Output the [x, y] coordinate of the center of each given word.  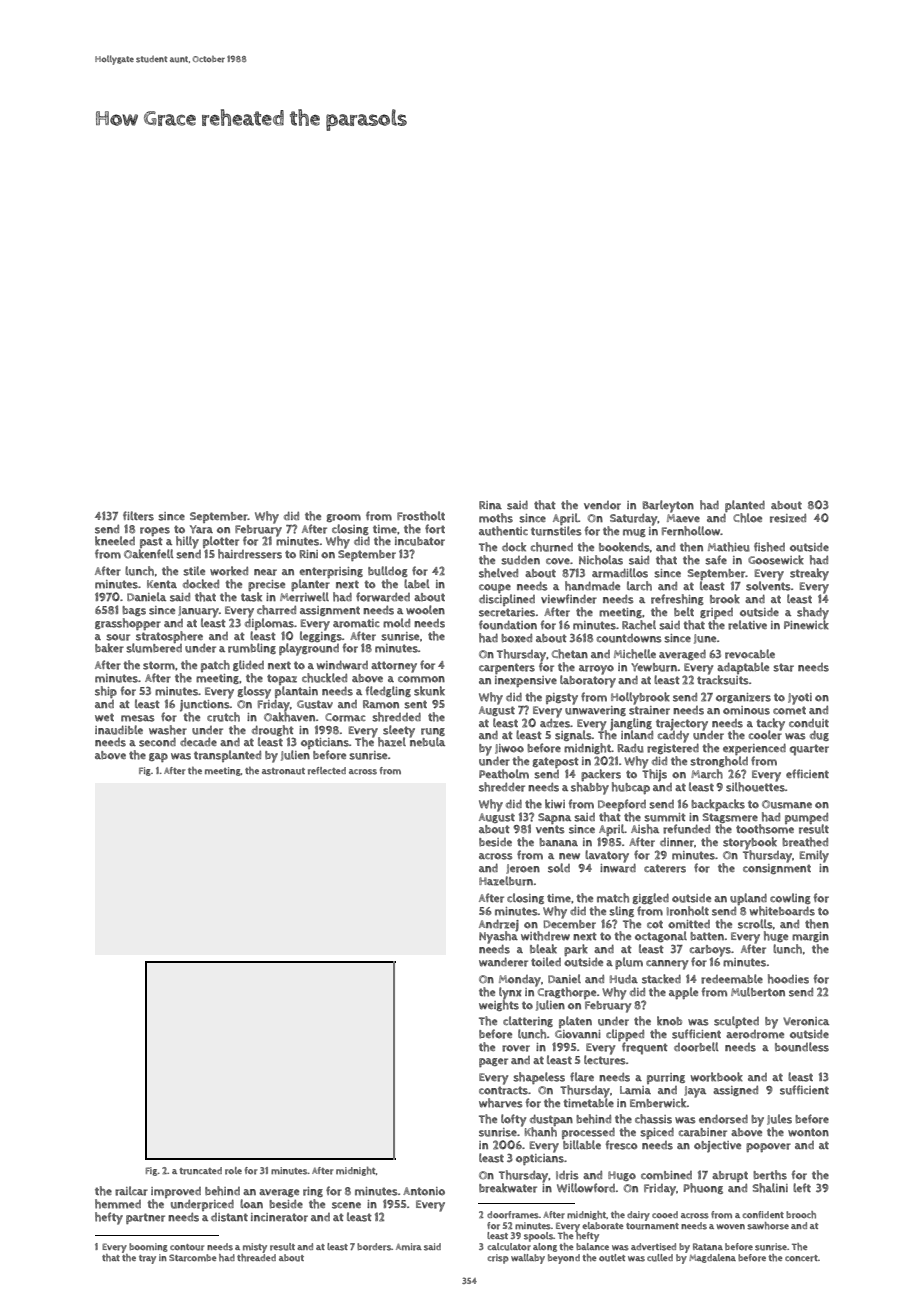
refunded [686, 829]
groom [343, 518]
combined [666, 1175]
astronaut [283, 771]
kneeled [115, 541]
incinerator [279, 1217]
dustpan [551, 1120]
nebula [427, 742]
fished [769, 547]
